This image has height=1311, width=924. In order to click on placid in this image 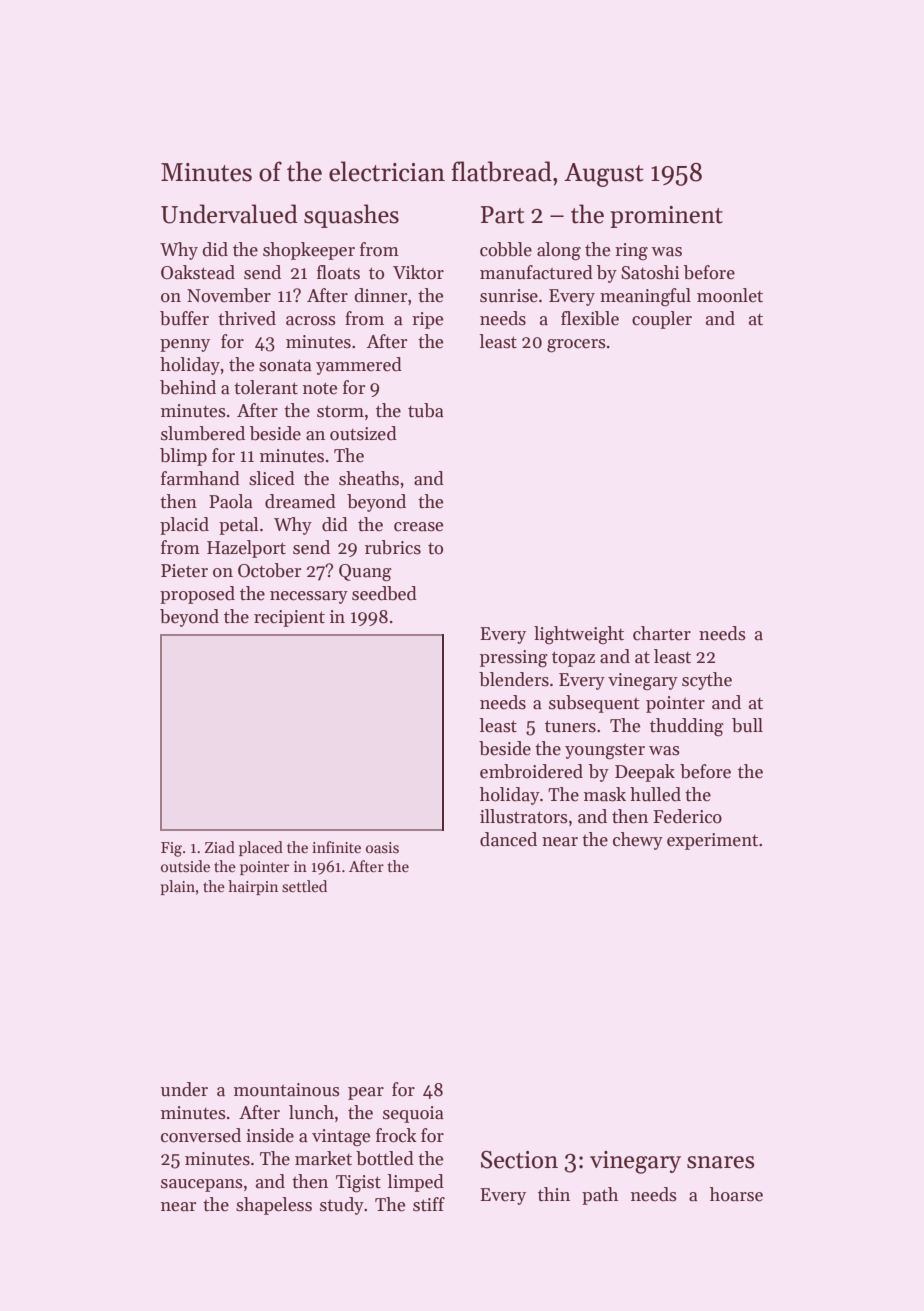, I will do `click(184, 526)`.
